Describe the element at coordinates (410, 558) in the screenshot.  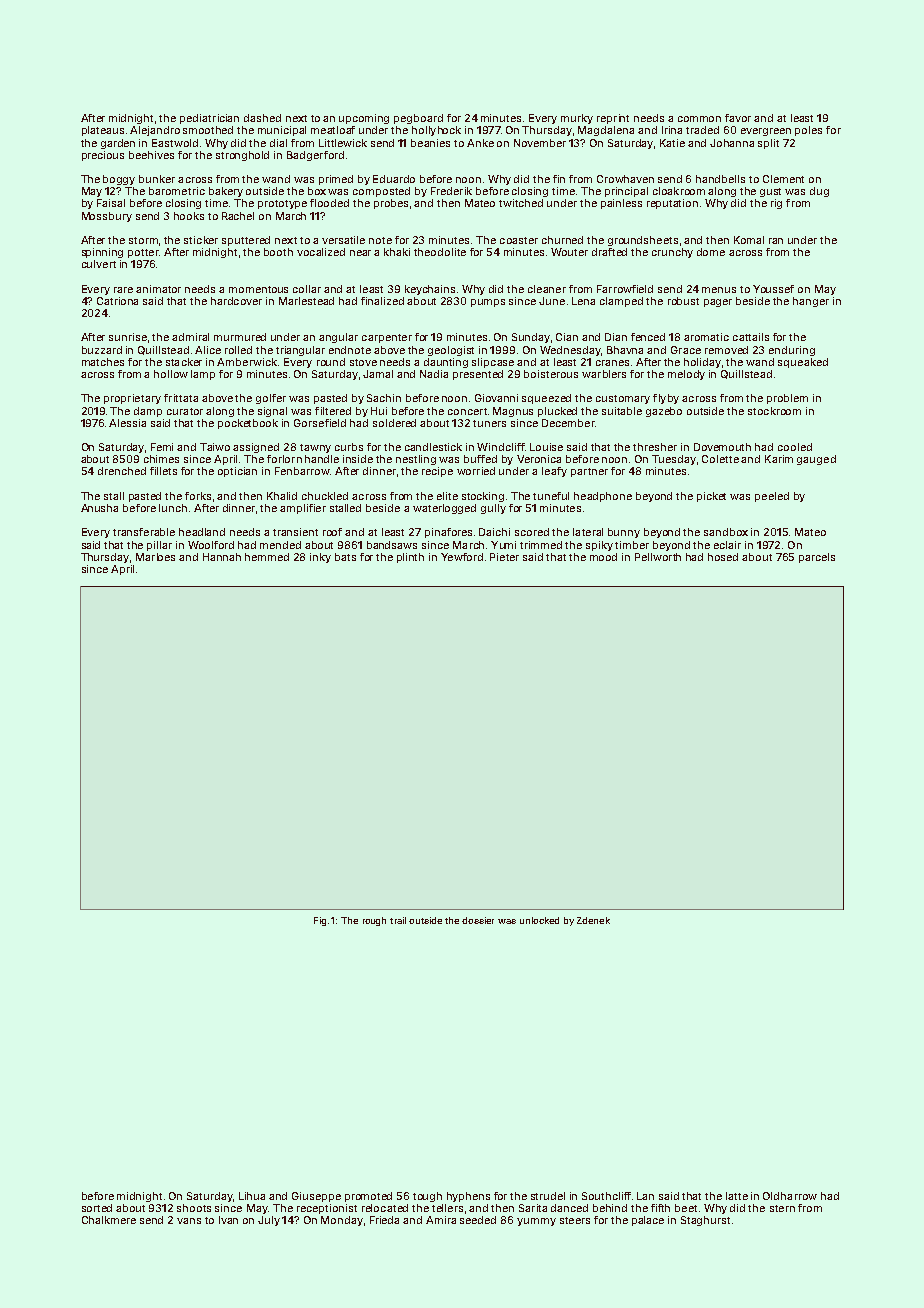
I see `plinth` at that location.
